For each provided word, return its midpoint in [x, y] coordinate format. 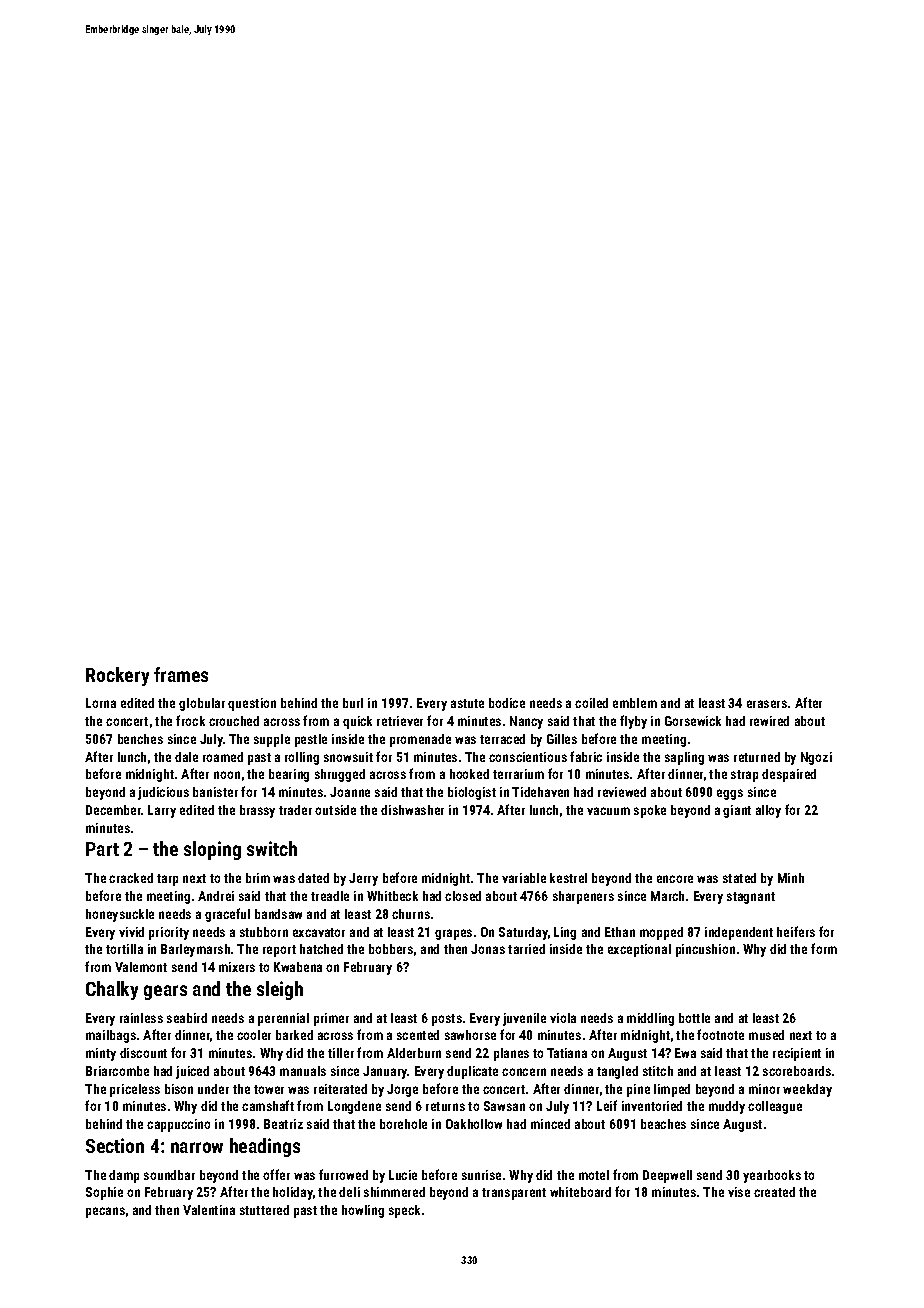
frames [181, 674]
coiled [591, 703]
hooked [469, 774]
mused [766, 1035]
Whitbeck [392, 896]
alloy [768, 811]
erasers [767, 704]
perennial [283, 1019]
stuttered [264, 1210]
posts [447, 1020]
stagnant [751, 898]
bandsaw [278, 914]
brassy [257, 811]
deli [349, 1192]
